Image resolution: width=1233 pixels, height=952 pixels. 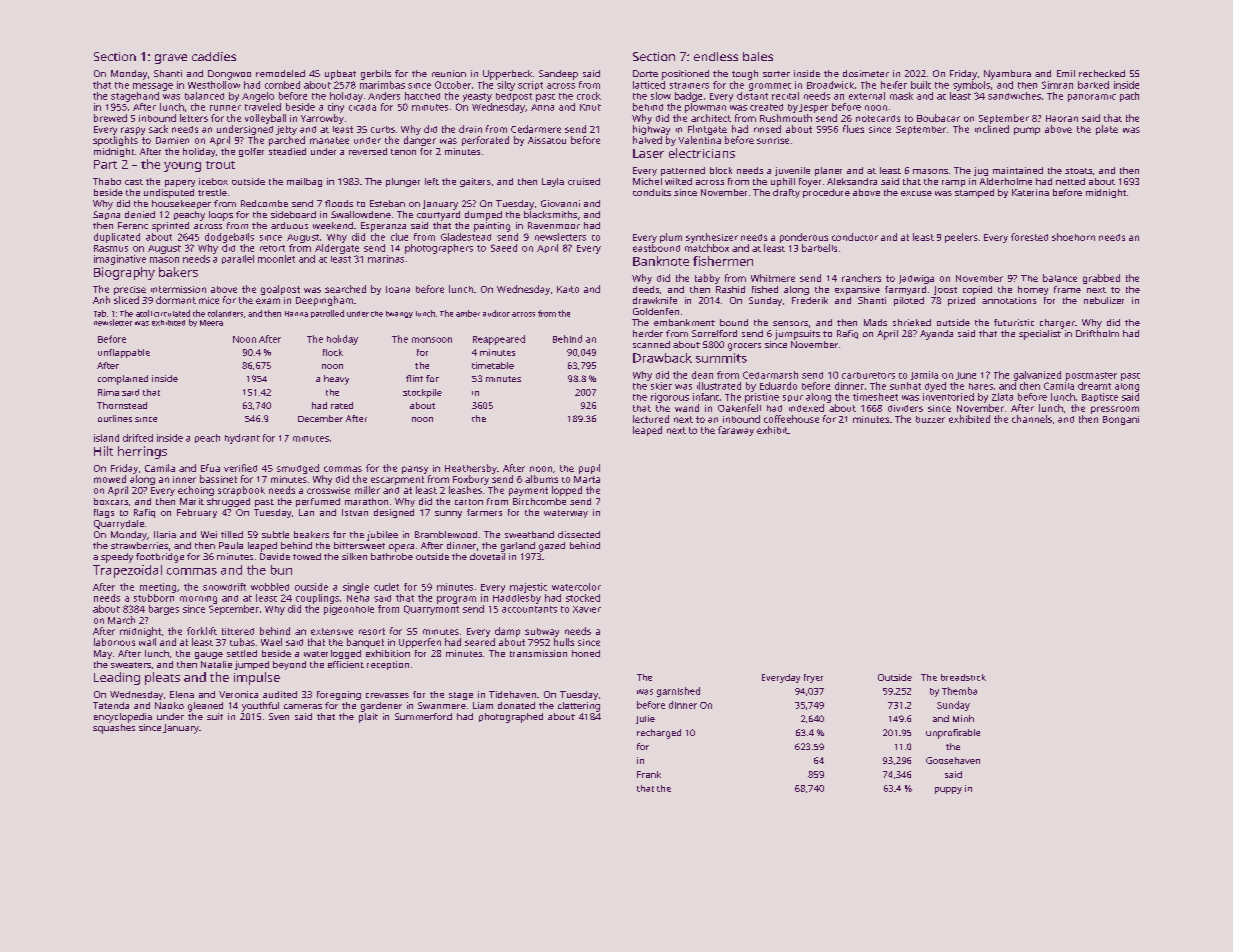 What do you see at coordinates (124, 353) in the screenshot?
I see `unflappable` at bounding box center [124, 353].
